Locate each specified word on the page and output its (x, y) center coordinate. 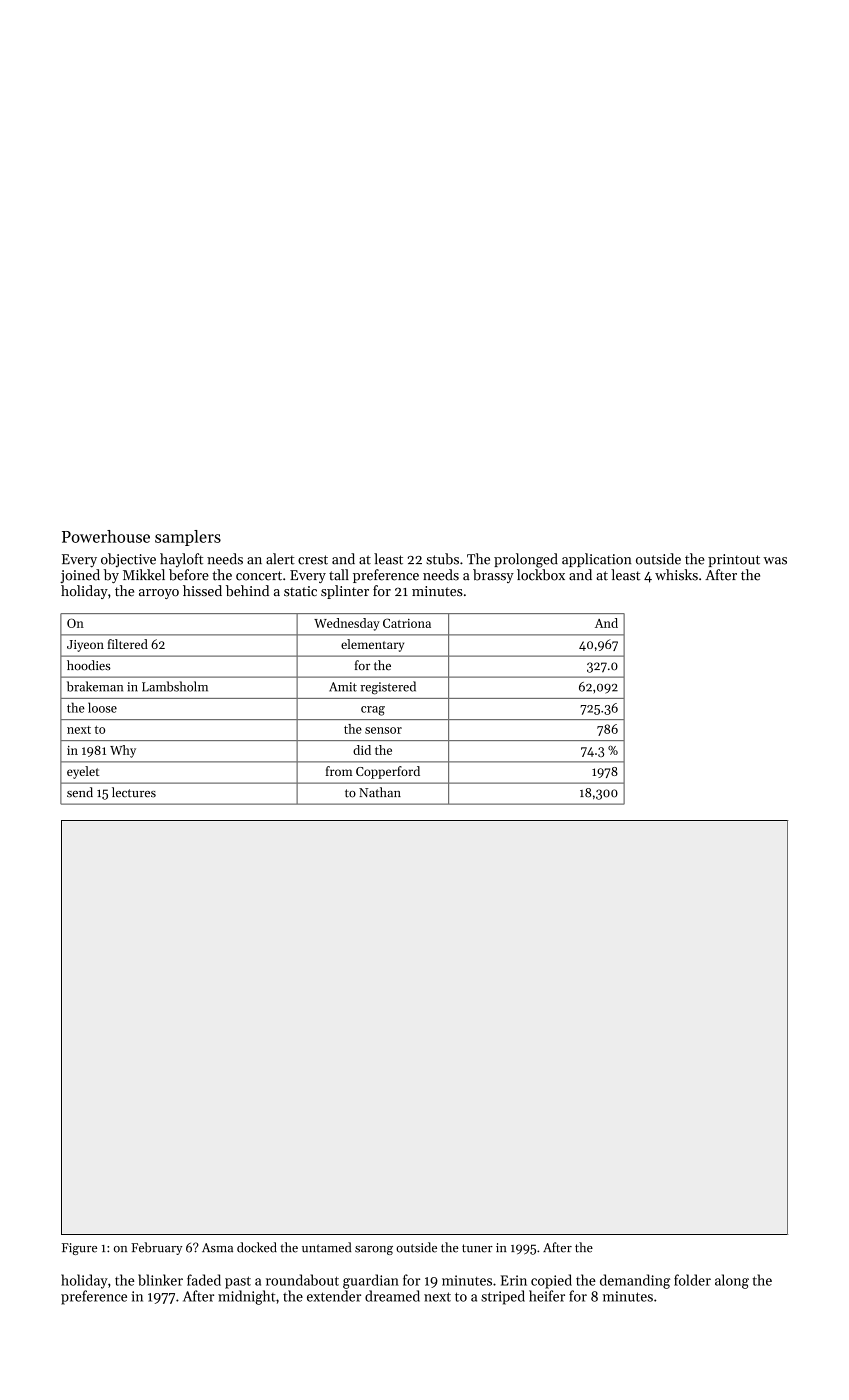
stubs (442, 559)
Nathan (380, 792)
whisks (676, 575)
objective (128, 560)
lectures (134, 792)
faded (204, 1280)
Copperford (388, 772)
